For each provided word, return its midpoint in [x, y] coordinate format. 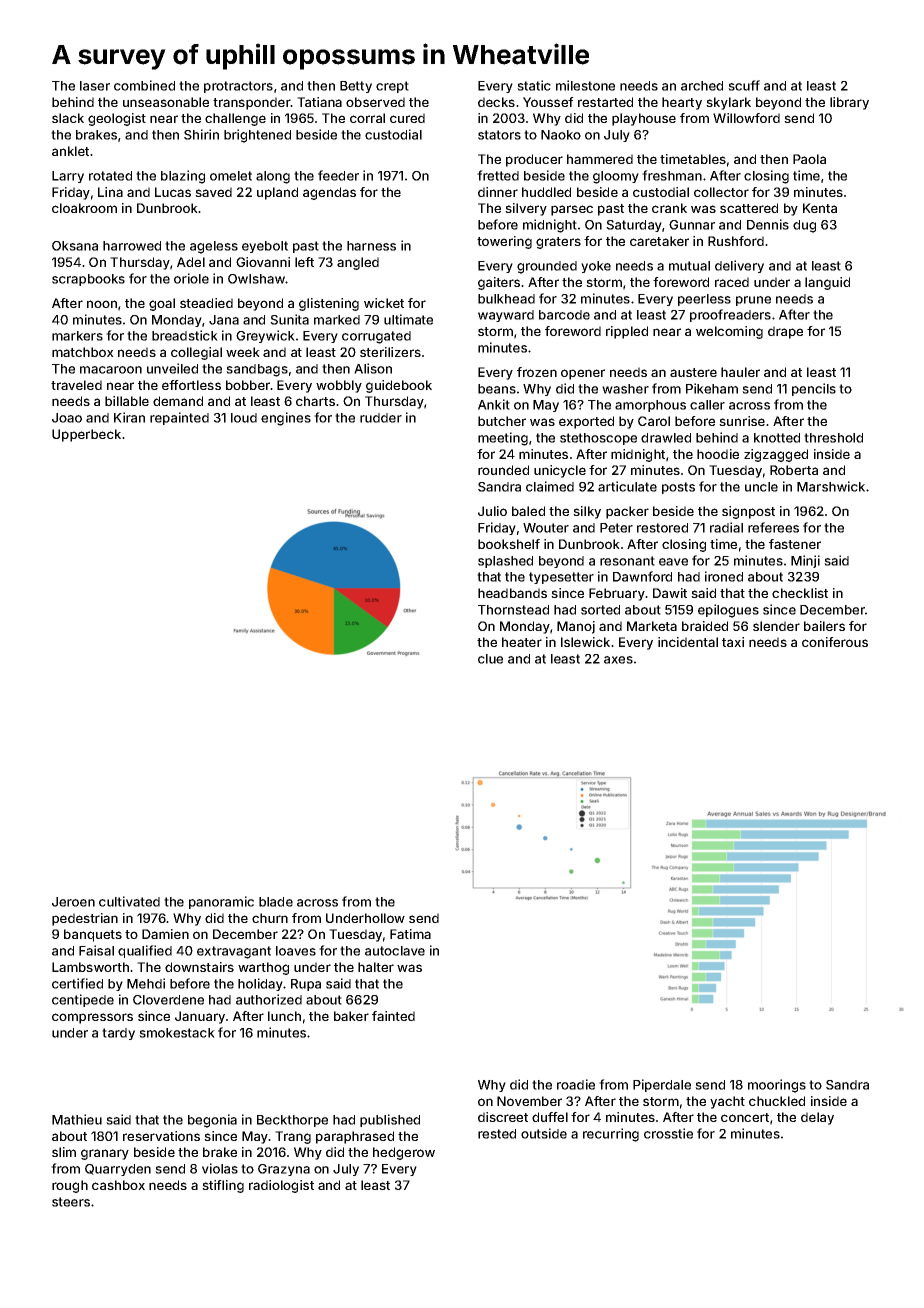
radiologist [281, 1186]
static [534, 85]
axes [618, 660]
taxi [733, 642]
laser [95, 86]
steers [71, 1202]
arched [702, 86]
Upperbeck [86, 435]
